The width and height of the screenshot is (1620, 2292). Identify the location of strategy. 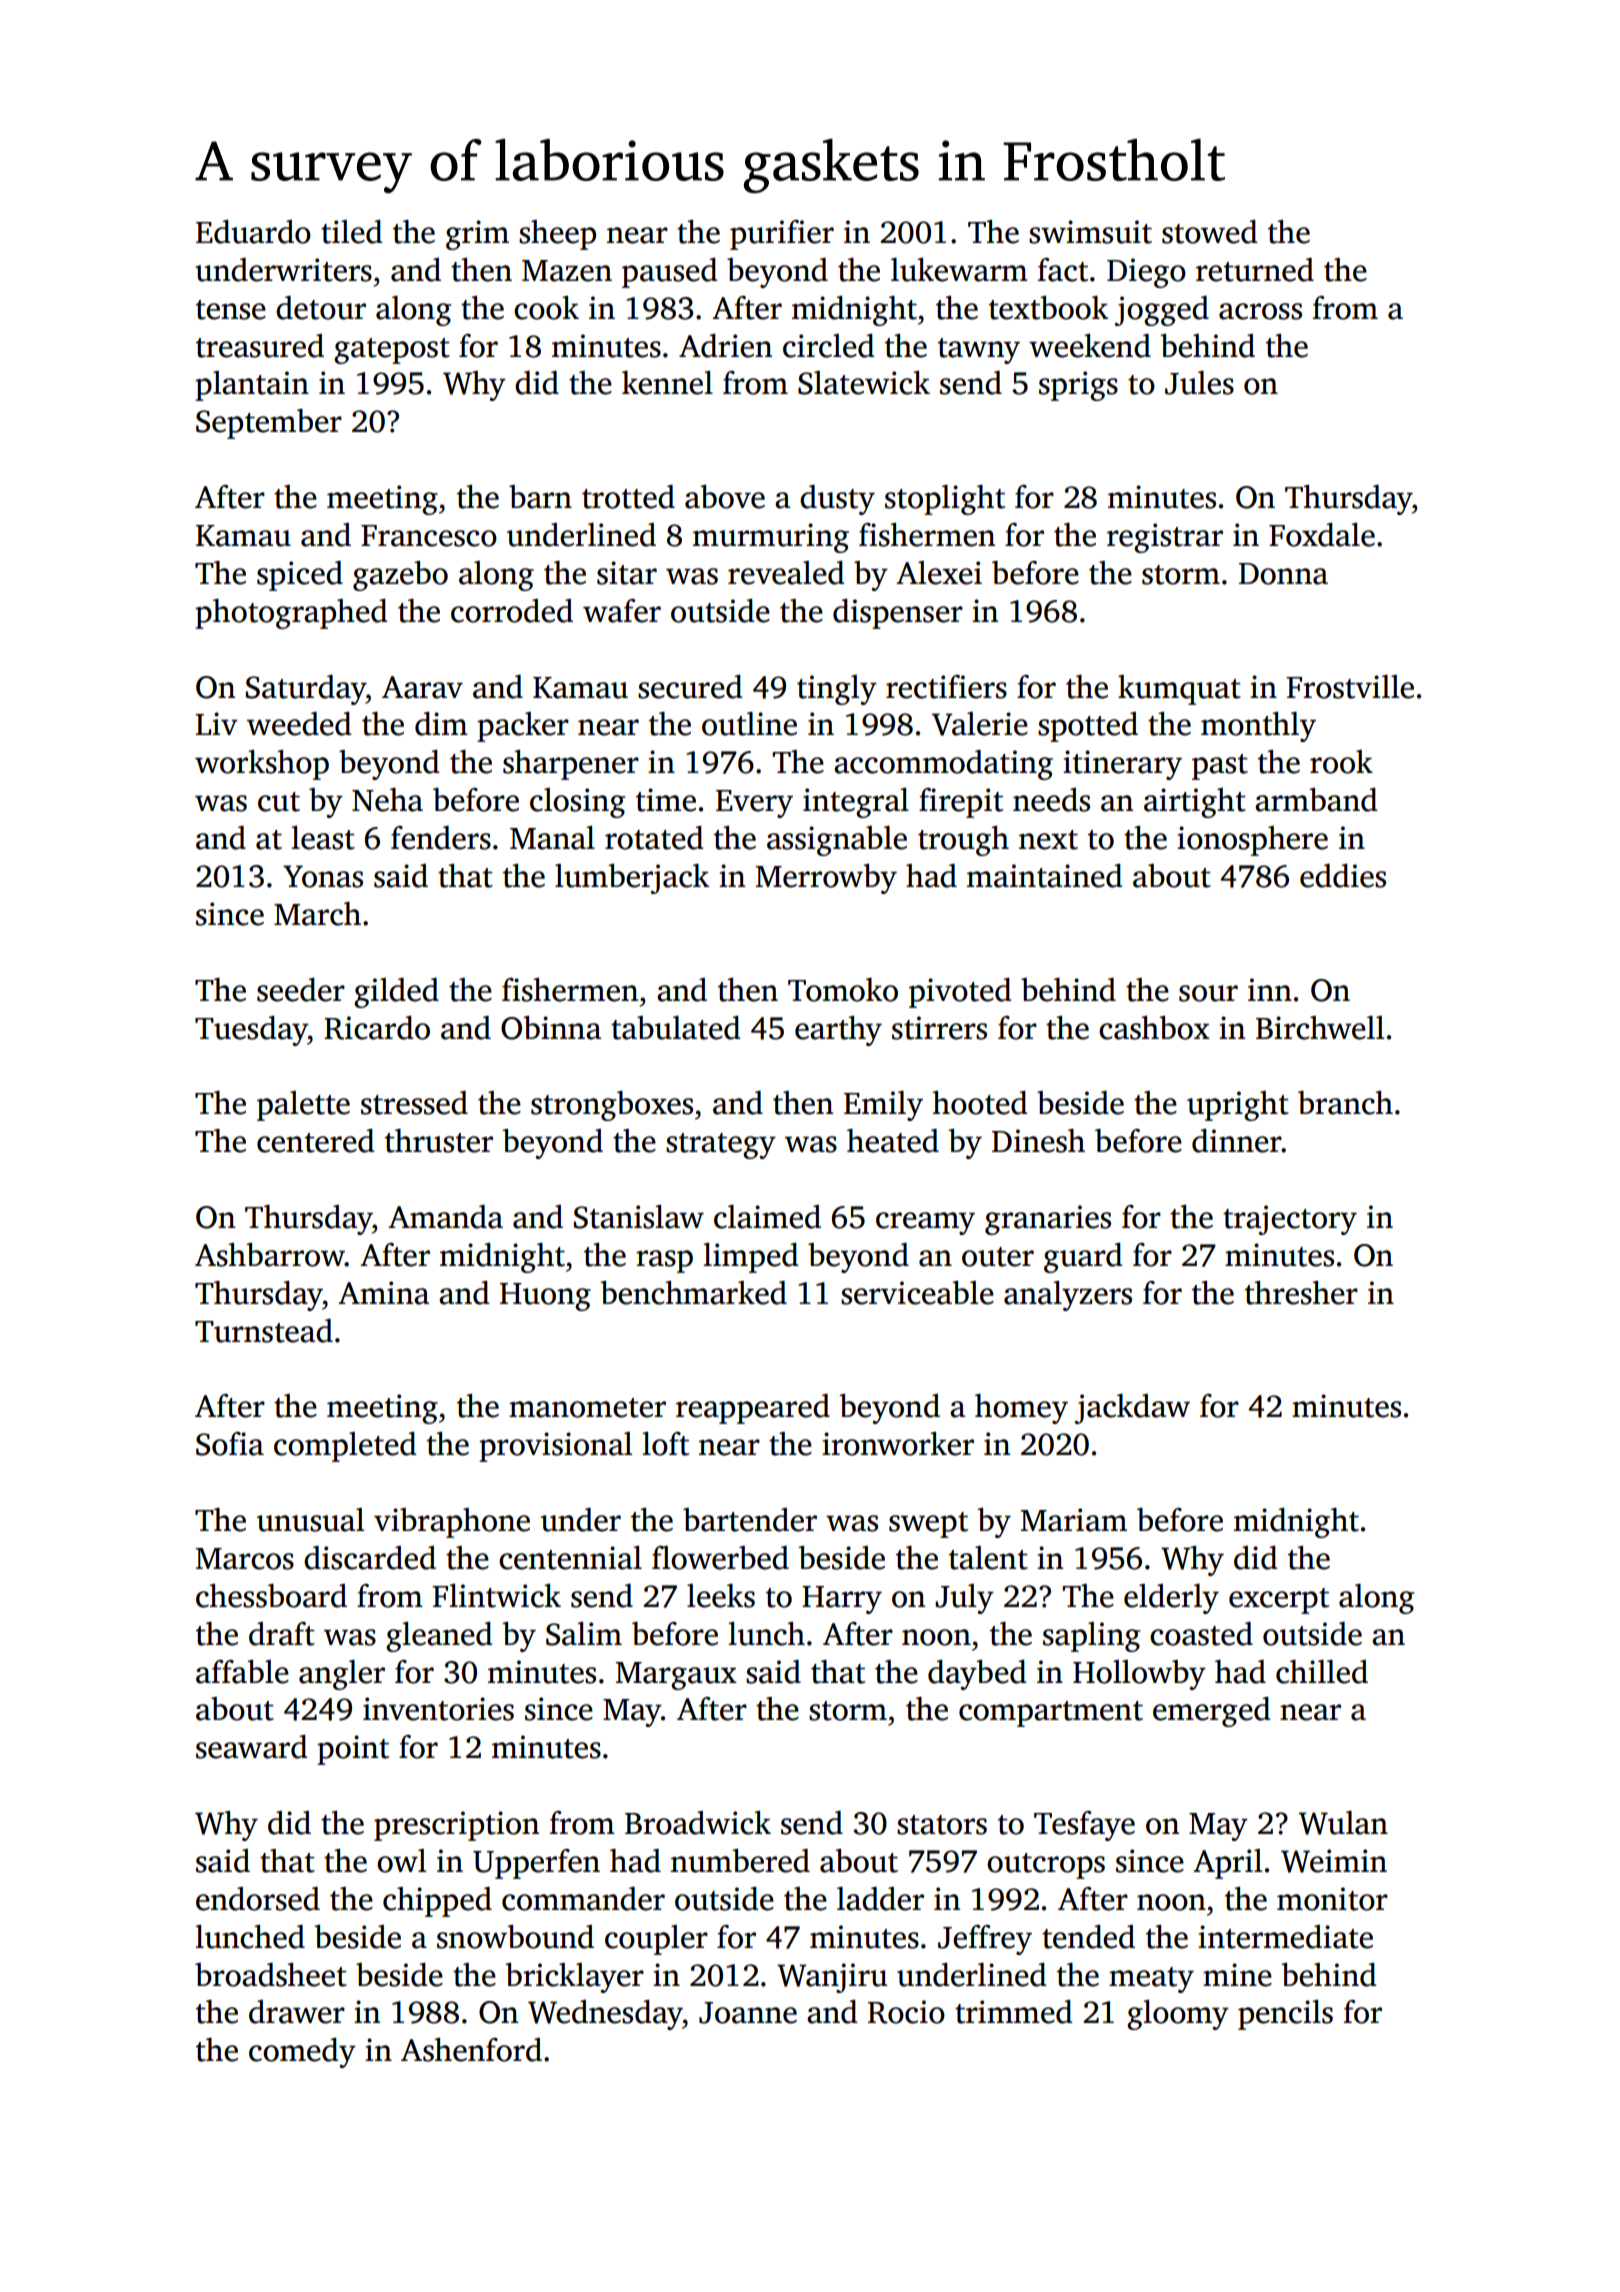
(721, 1146).
